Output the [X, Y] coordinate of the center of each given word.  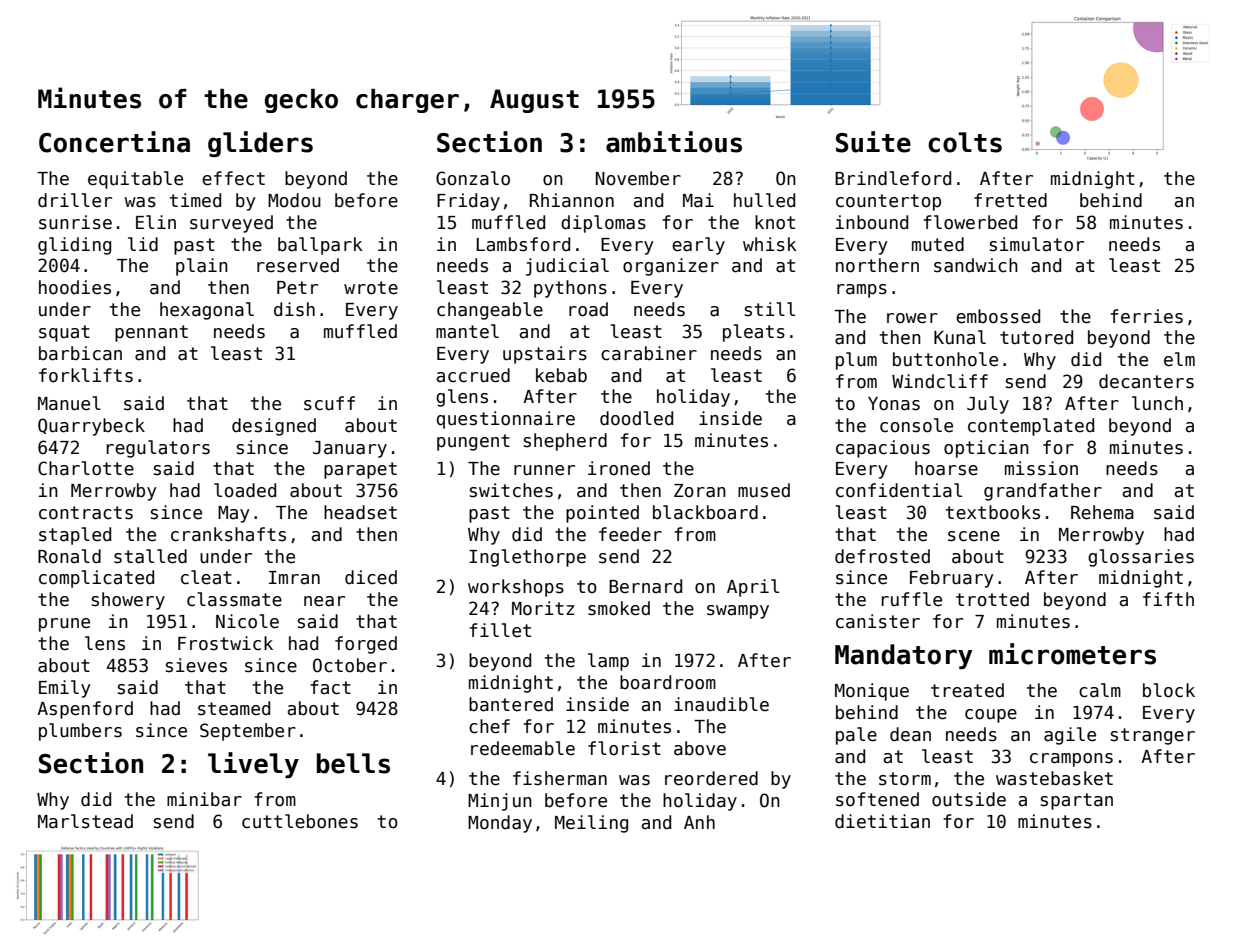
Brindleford [893, 178]
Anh [699, 822]
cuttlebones [300, 821]
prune [64, 625]
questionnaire [506, 420]
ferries [1146, 316]
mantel [467, 331]
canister [878, 621]
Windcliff [940, 381]
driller [75, 200]
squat [64, 333]
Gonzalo [473, 178]
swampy [738, 612]
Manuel [69, 403]
